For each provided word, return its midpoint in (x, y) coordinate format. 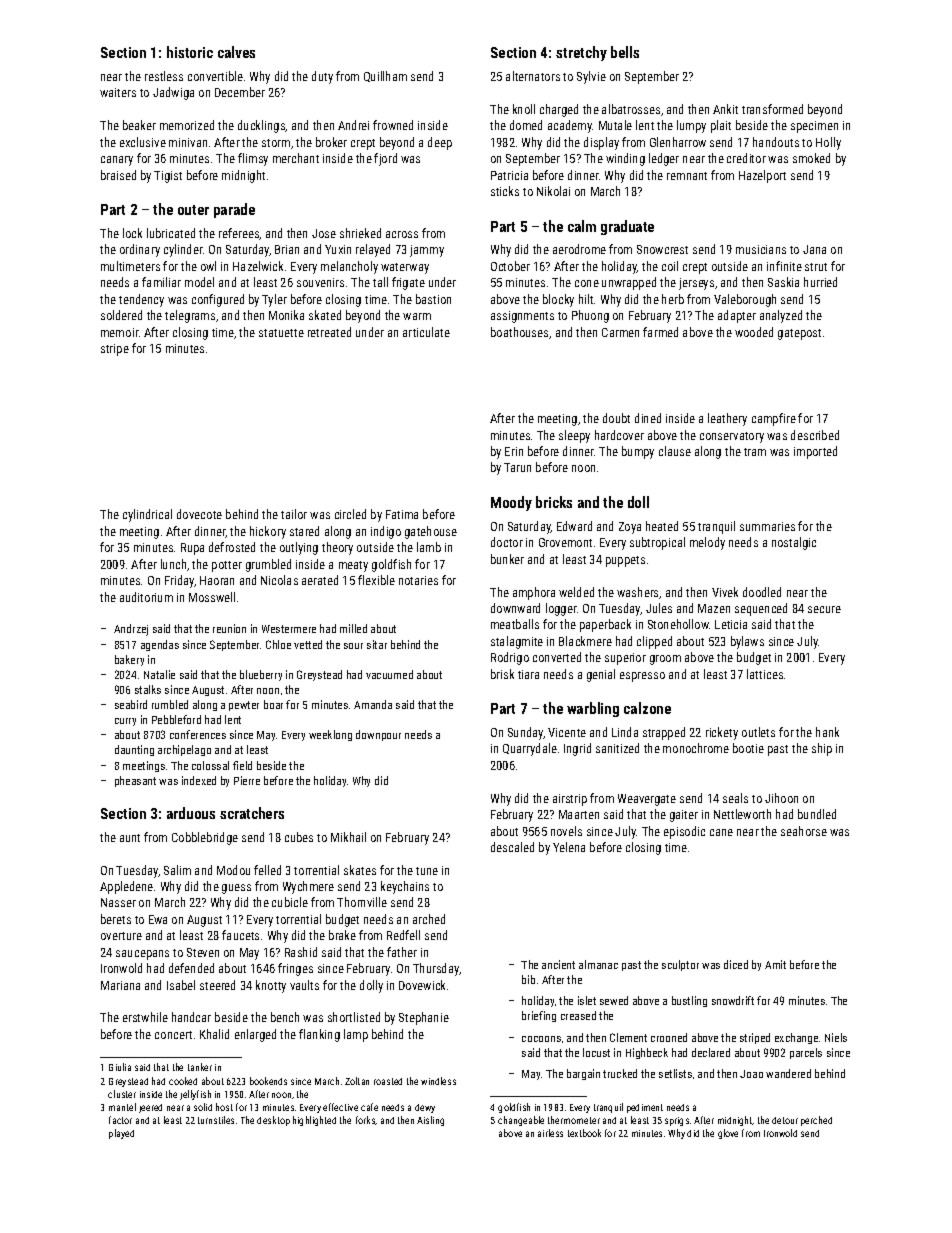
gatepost (799, 334)
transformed (772, 109)
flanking (319, 1035)
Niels (836, 1037)
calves (236, 52)
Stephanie (424, 1018)
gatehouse (431, 532)
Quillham (385, 76)
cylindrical (147, 515)
